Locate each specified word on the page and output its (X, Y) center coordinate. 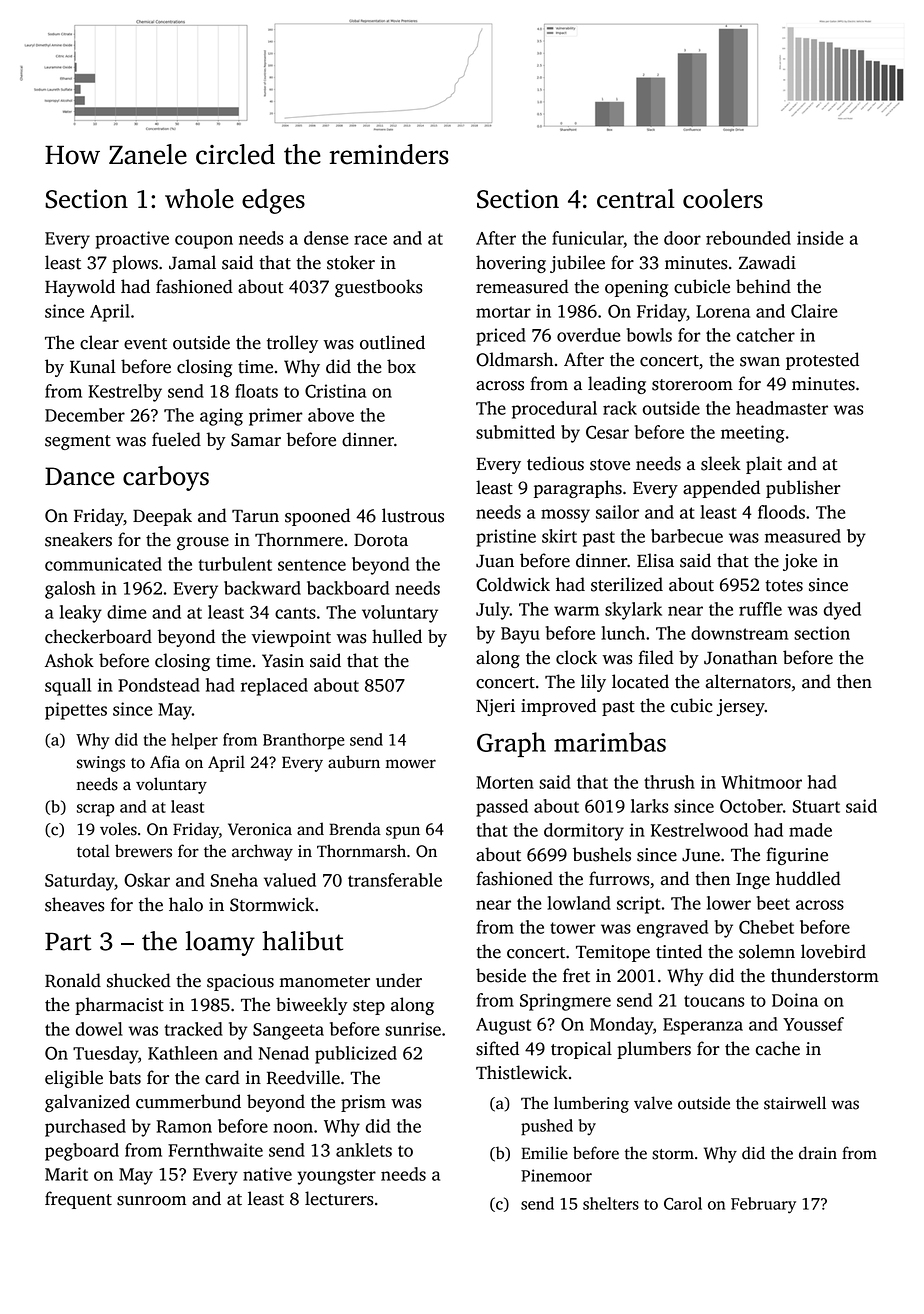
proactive (132, 240)
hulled (397, 636)
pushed (547, 1127)
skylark (633, 611)
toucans (714, 1001)
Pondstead (159, 685)
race (370, 240)
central (636, 198)
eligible (74, 1079)
